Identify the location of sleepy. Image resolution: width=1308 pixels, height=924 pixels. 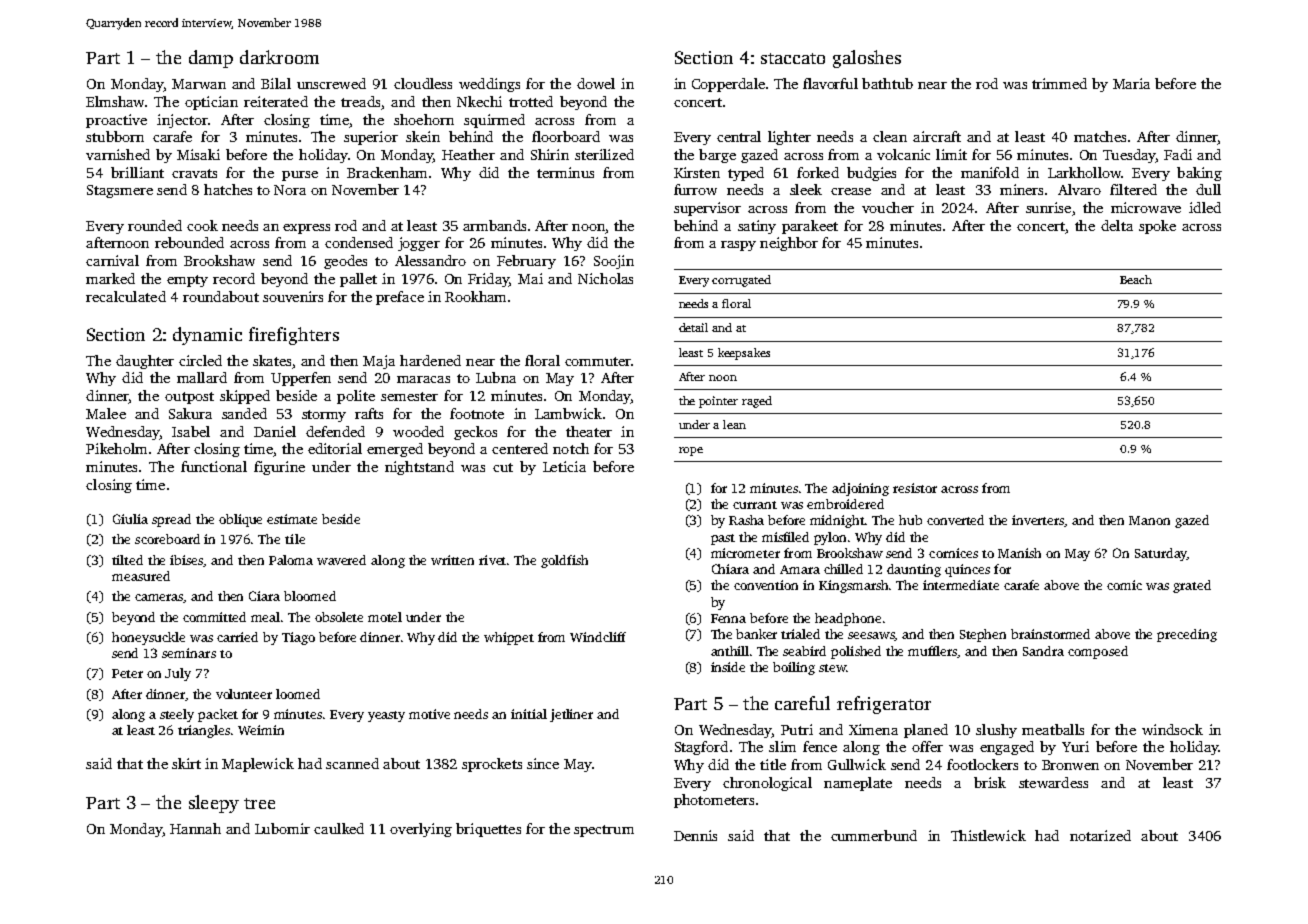
(214, 804).
